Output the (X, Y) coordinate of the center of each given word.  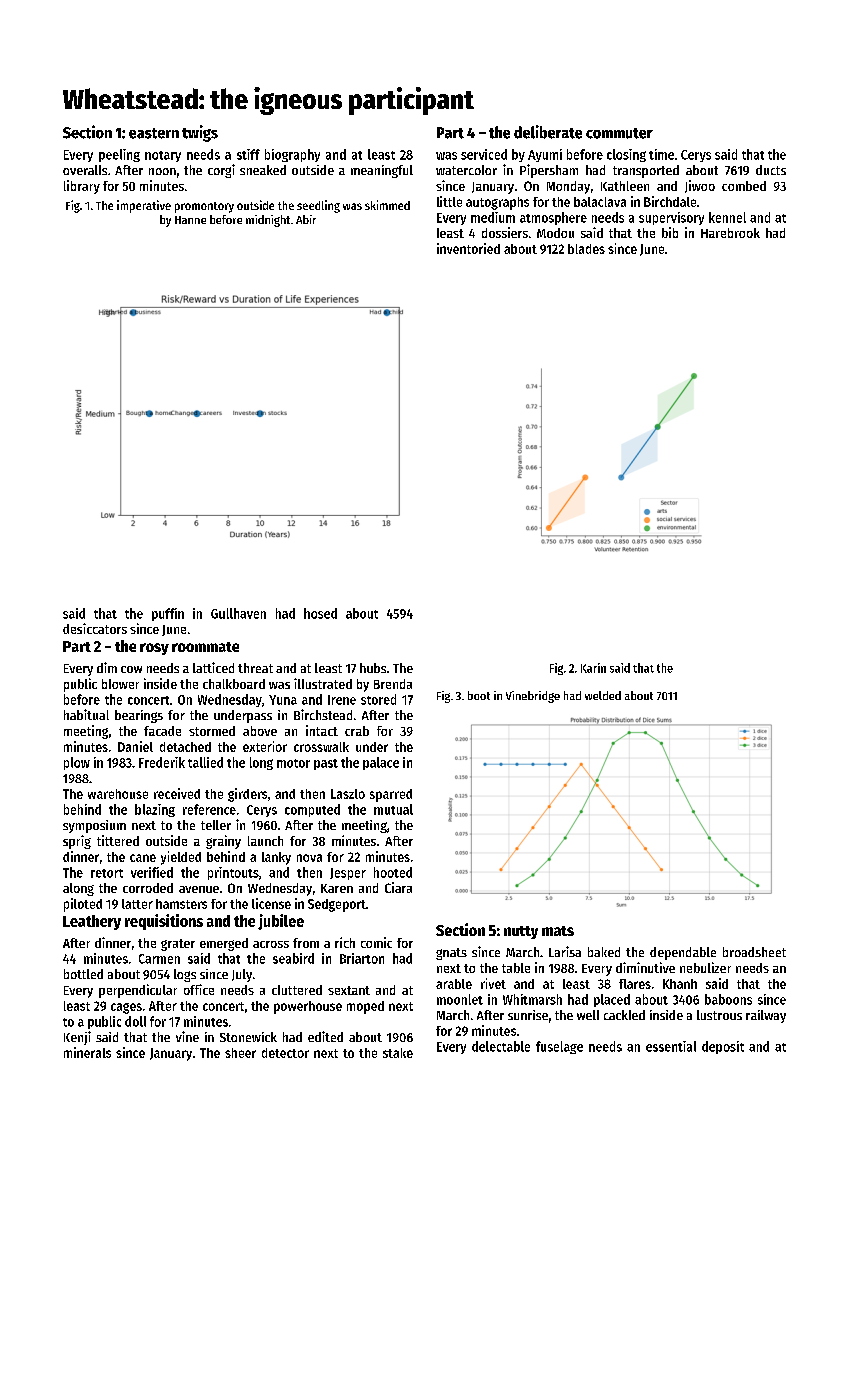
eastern (154, 133)
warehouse (118, 794)
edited (325, 1036)
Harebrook (730, 233)
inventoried (468, 248)
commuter (619, 133)
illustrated (323, 683)
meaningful (382, 171)
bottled (83, 974)
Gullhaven (238, 613)
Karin (593, 668)
